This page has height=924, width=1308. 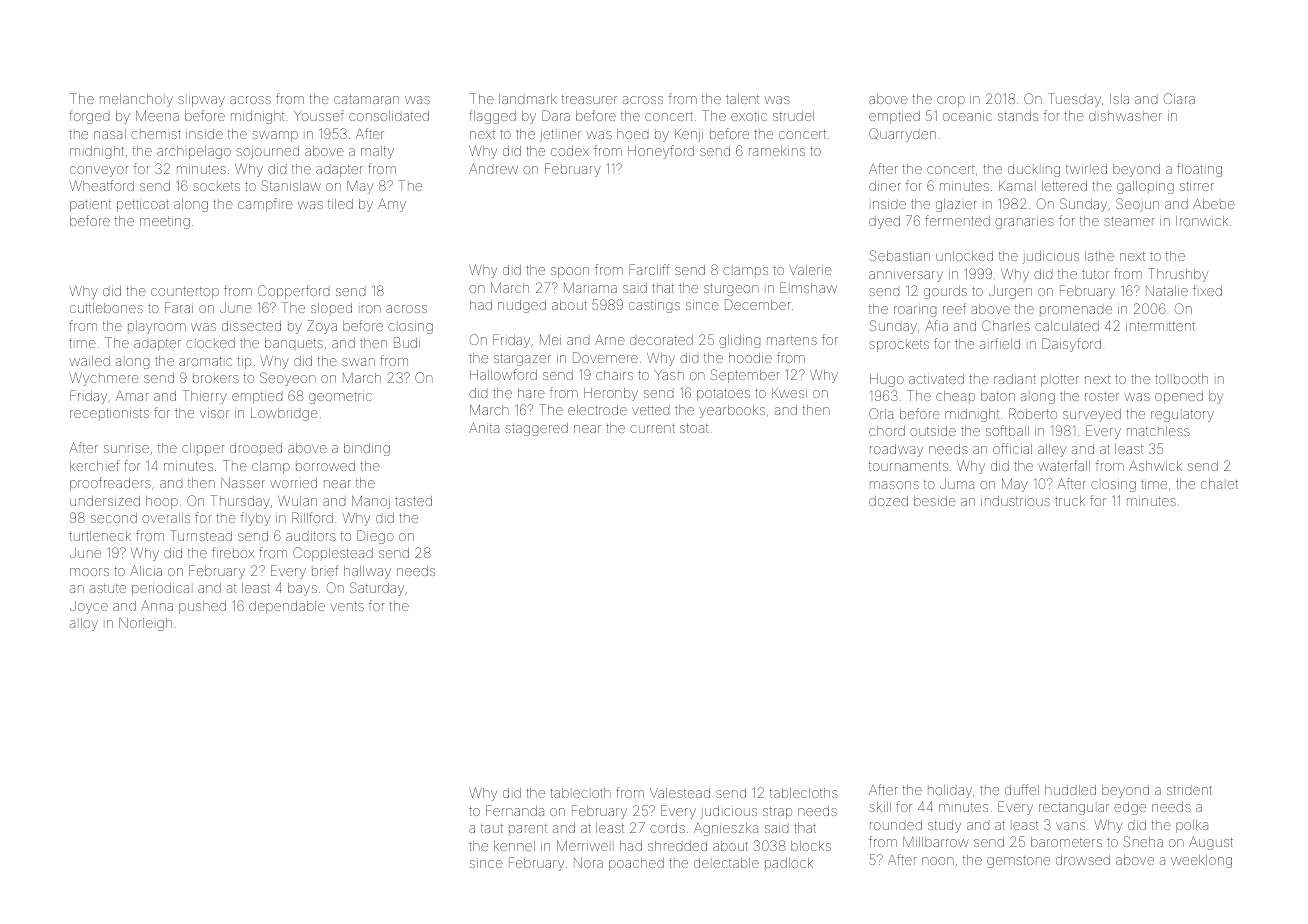 I want to click on chalet, so click(x=1219, y=484).
